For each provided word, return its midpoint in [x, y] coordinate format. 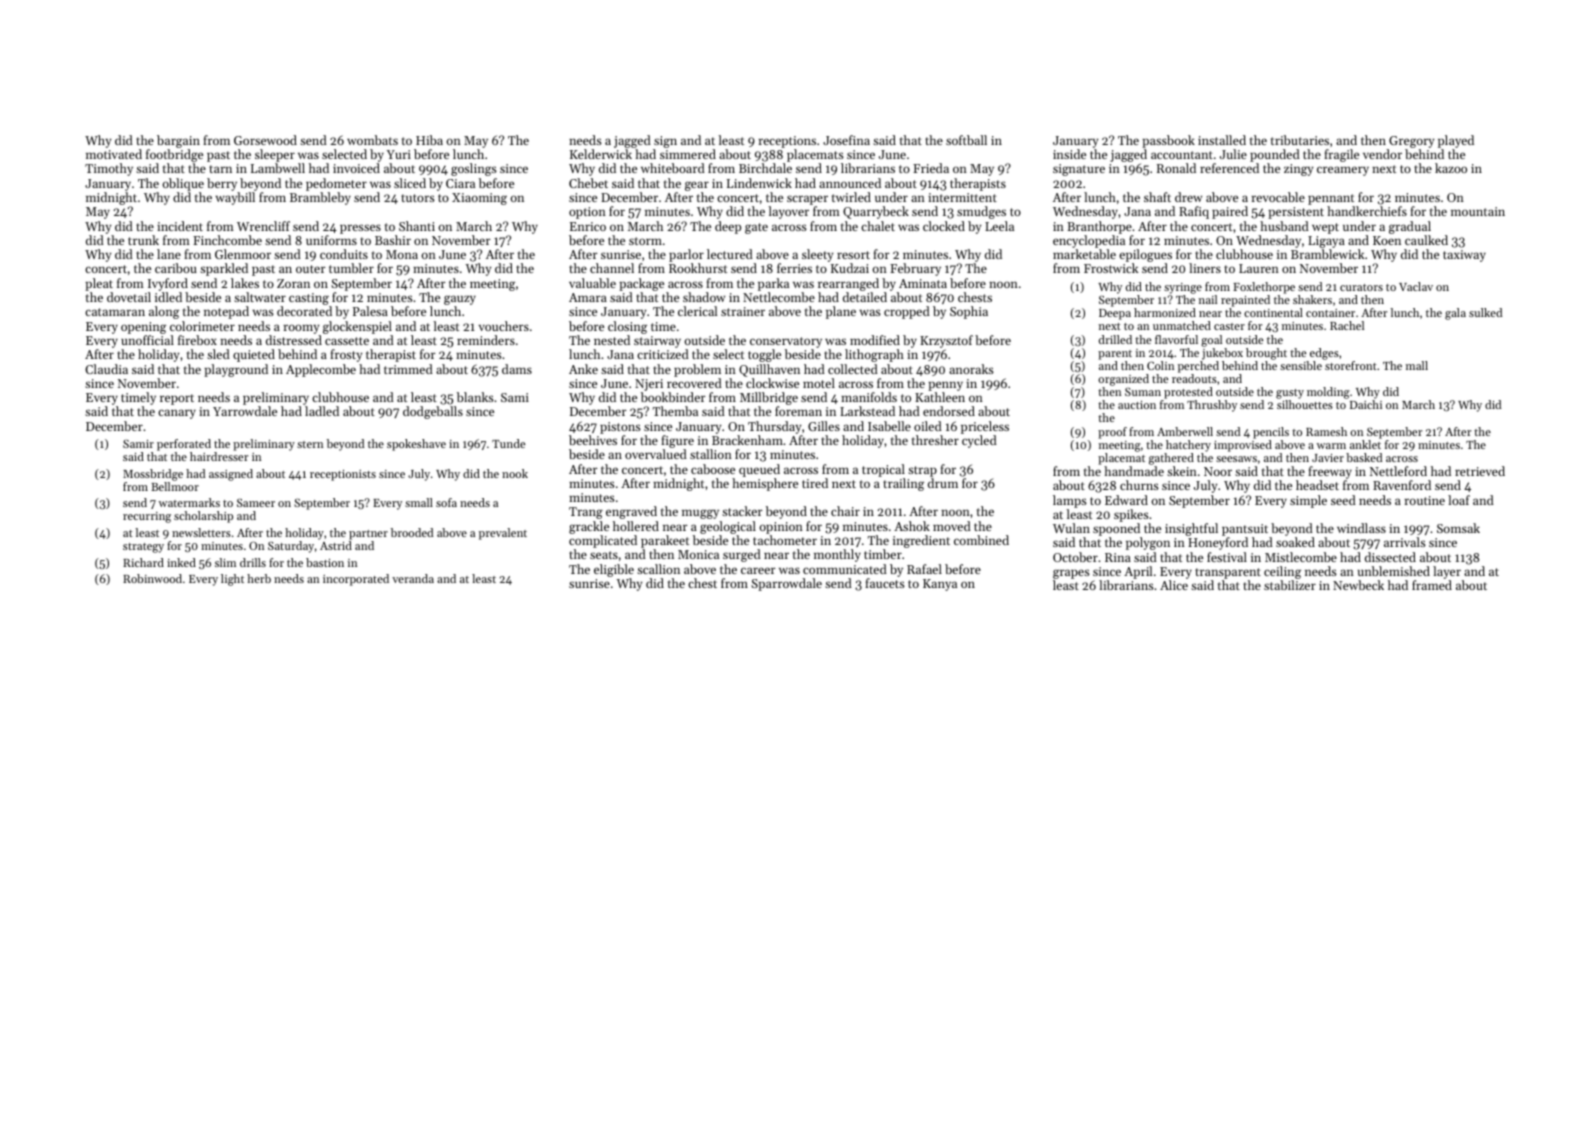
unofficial [147, 340]
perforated [184, 445]
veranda [413, 578]
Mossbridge [153, 475]
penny [945, 386]
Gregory [1412, 142]
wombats [372, 140]
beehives [593, 440]
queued [759, 470]
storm [645, 241]
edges [1324, 354]
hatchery [1188, 446]
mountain [1478, 211]
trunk [143, 240]
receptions [787, 142]
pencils [1271, 433]
